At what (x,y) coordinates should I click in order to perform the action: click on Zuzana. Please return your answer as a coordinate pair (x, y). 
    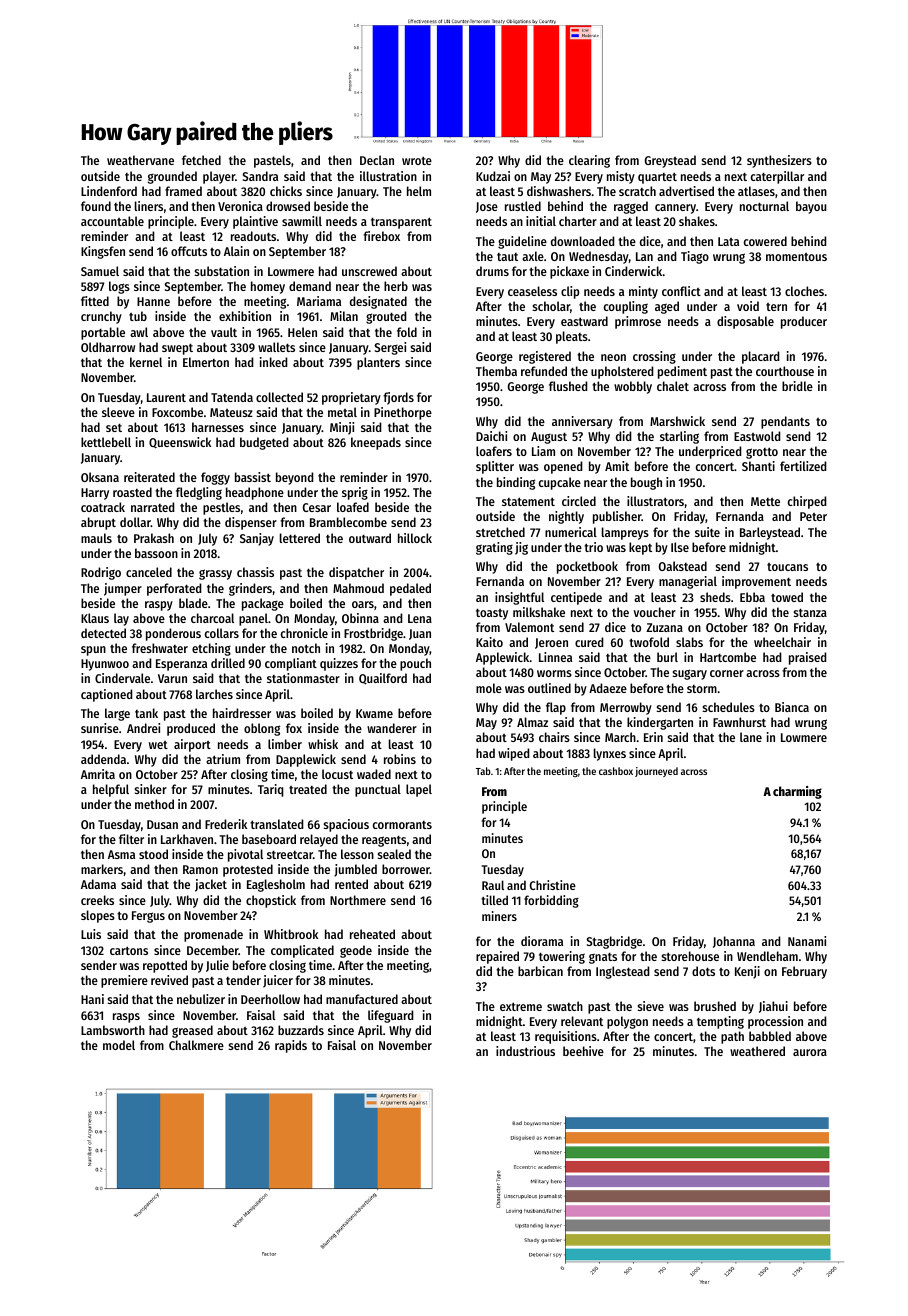
    Looking at the image, I should click on (664, 627).
